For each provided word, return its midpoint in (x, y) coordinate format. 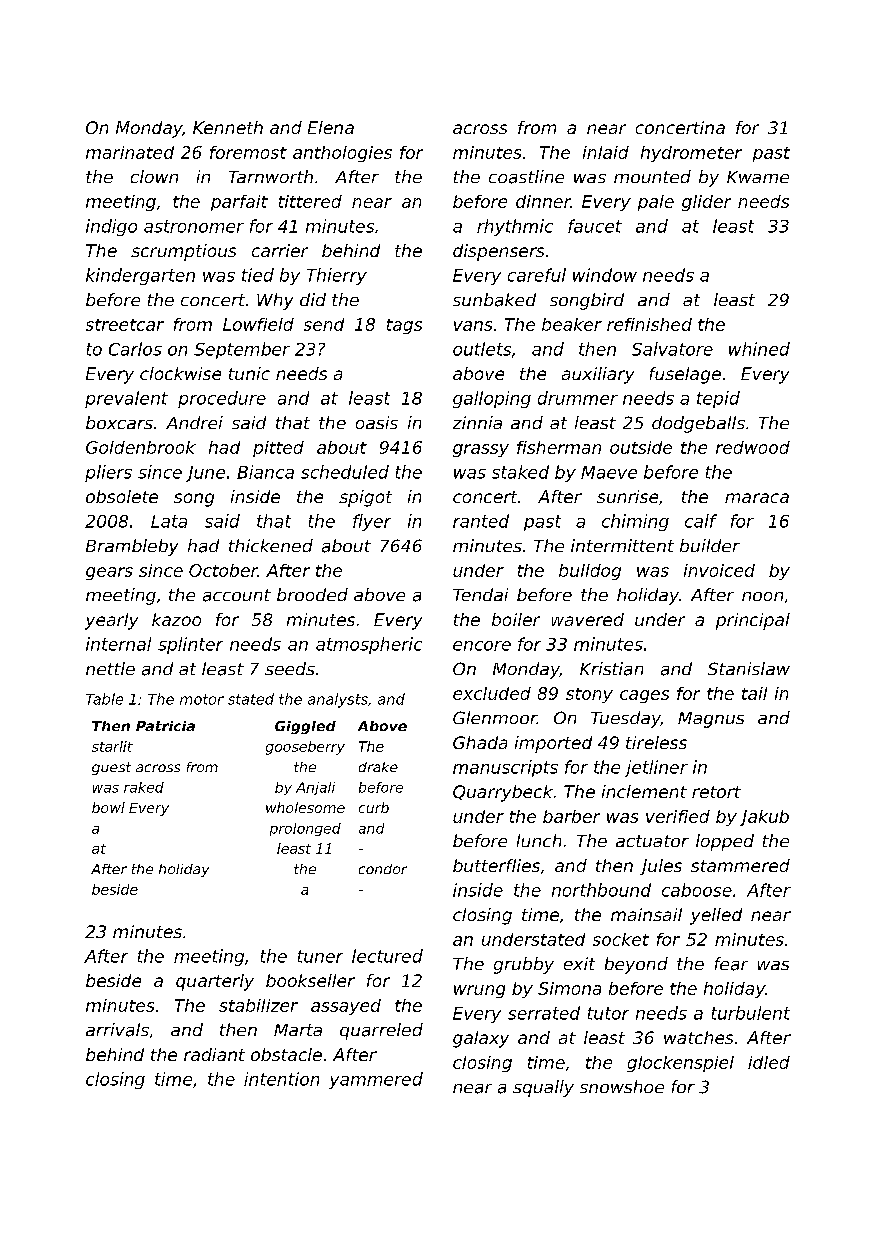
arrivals (117, 1030)
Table (104, 699)
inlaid (606, 152)
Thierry (337, 276)
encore (482, 646)
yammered (376, 1080)
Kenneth (228, 127)
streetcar (125, 325)
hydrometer (691, 154)
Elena (331, 127)
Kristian (611, 669)
